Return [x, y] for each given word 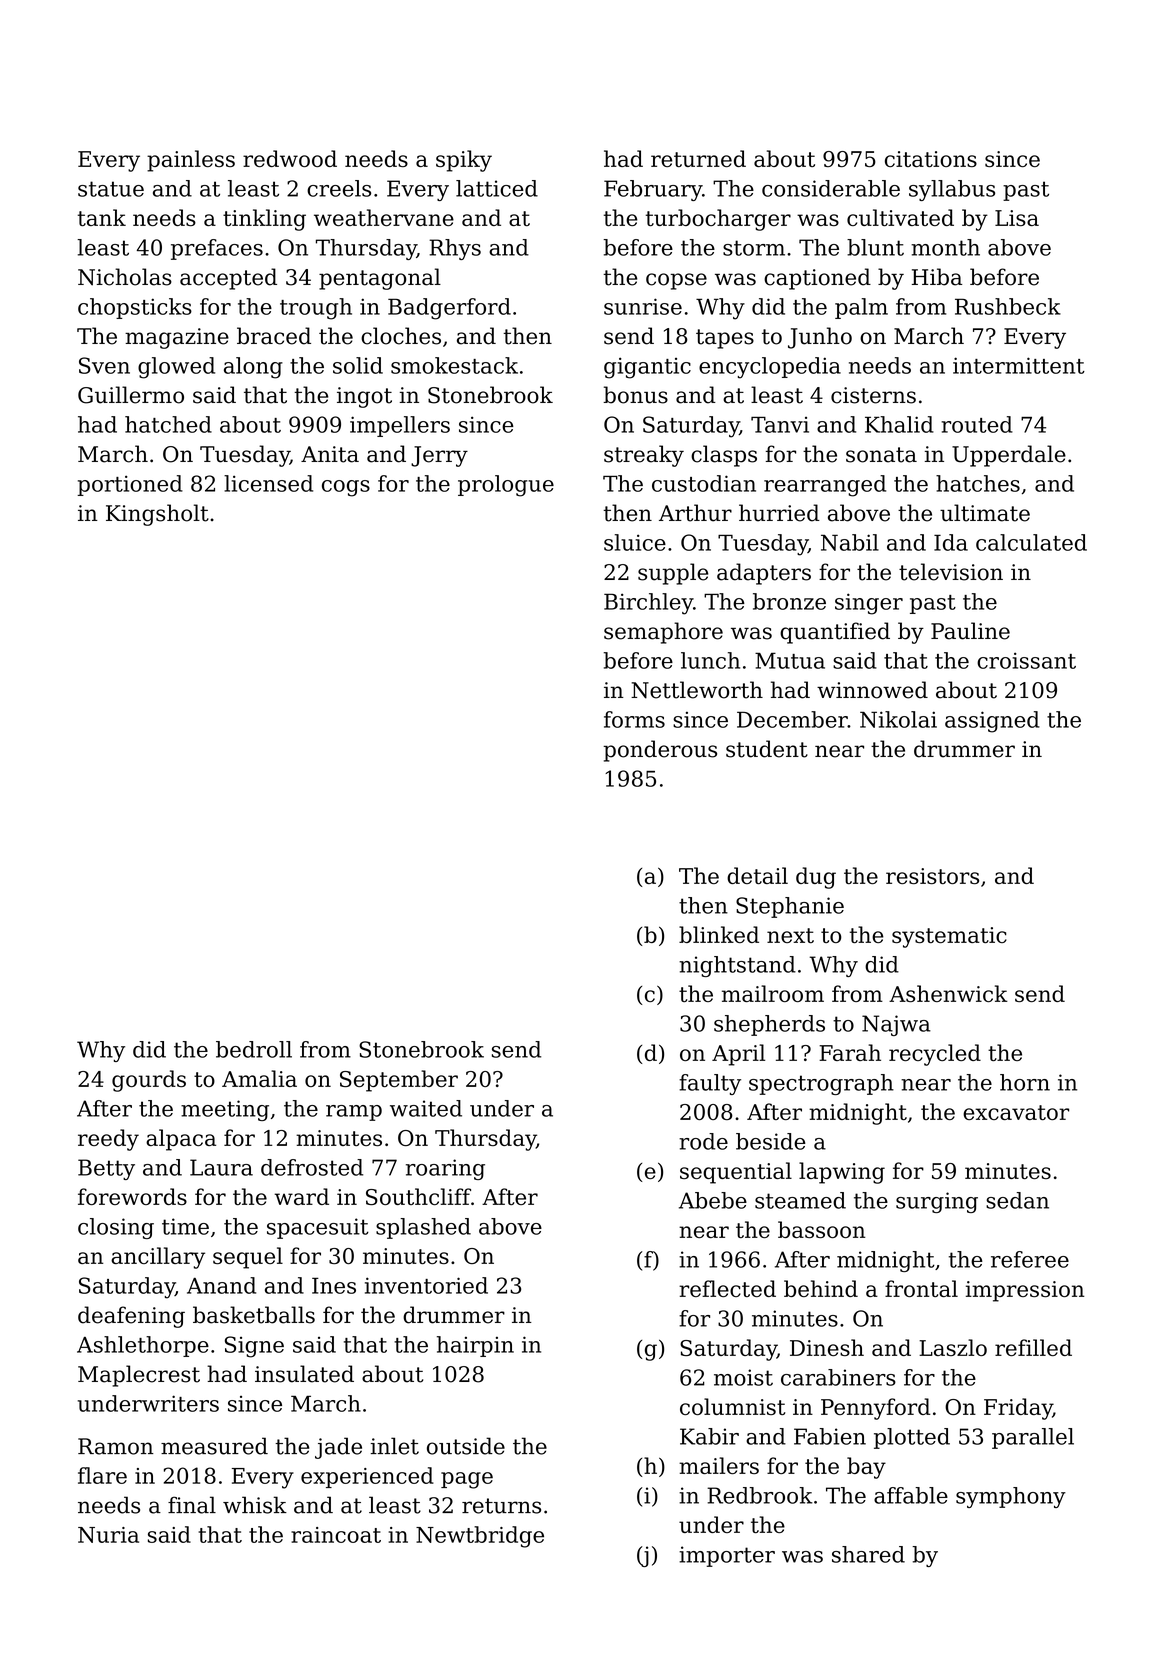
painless [191, 161]
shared [868, 1554]
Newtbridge [480, 1537]
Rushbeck [1008, 306]
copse [676, 281]
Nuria [108, 1535]
